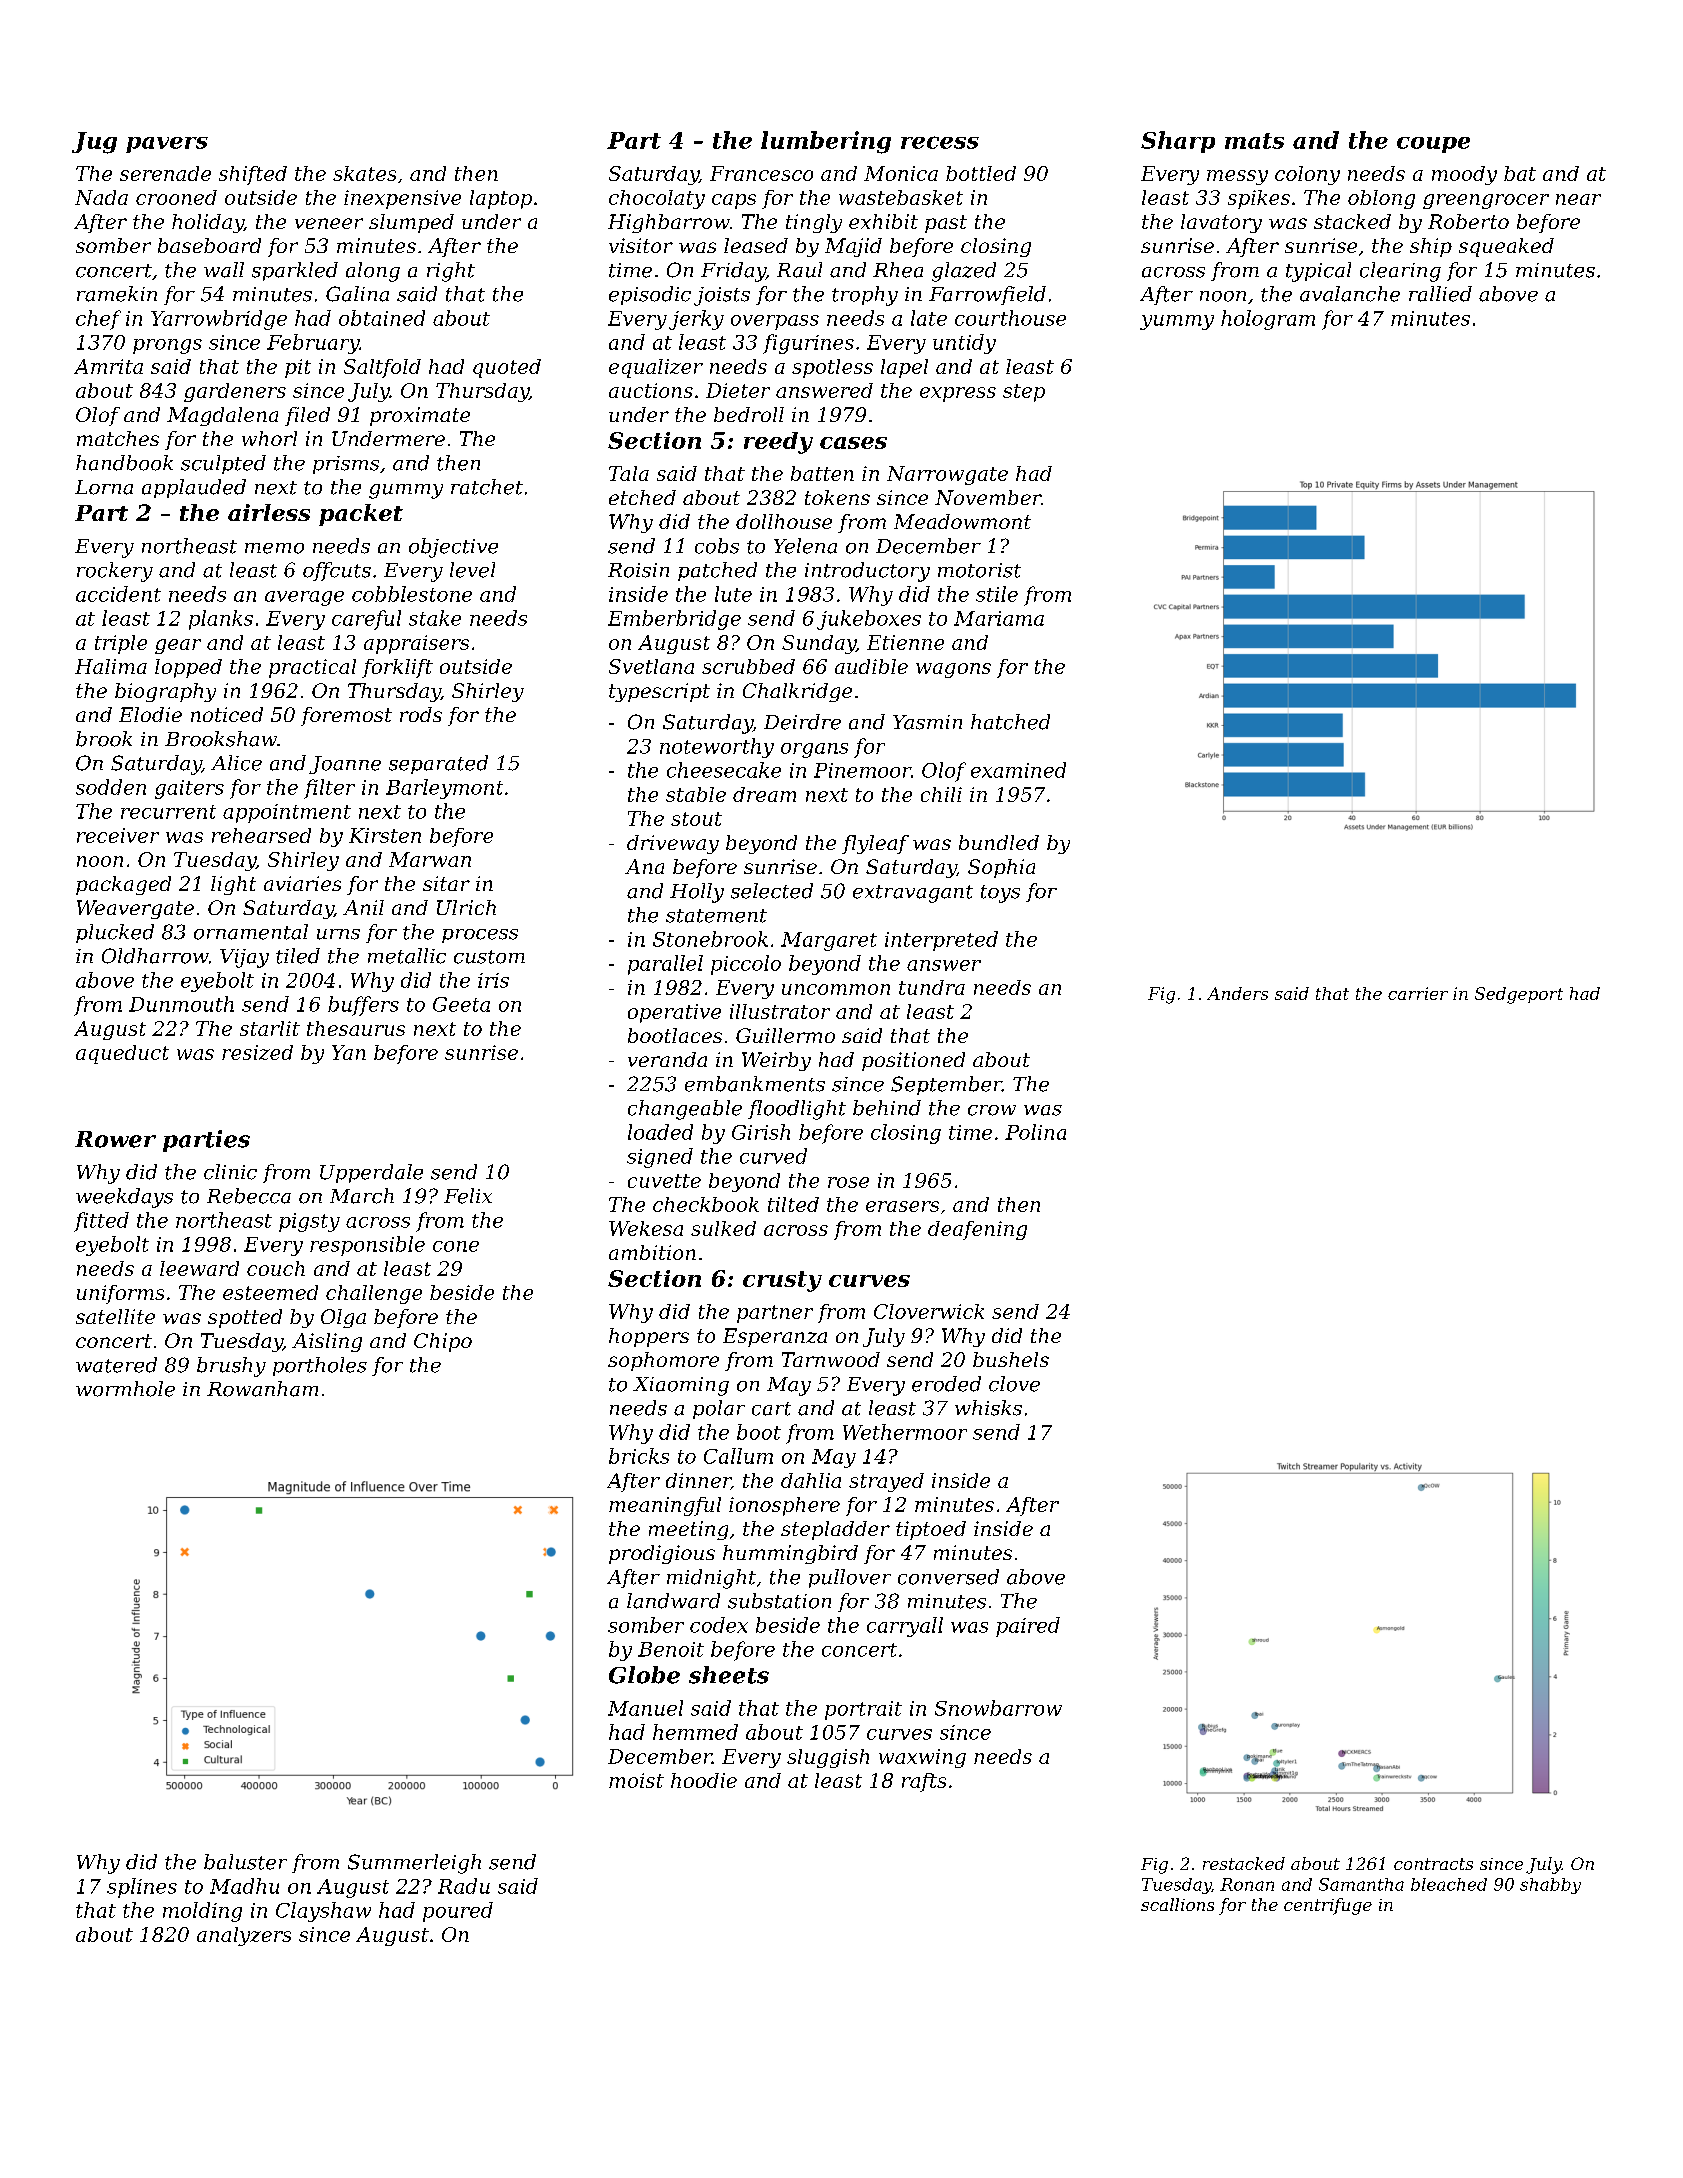 This document has height=2178, width=1683. Describe the element at coordinates (245, 1318) in the document. I see `spotted` at that location.
